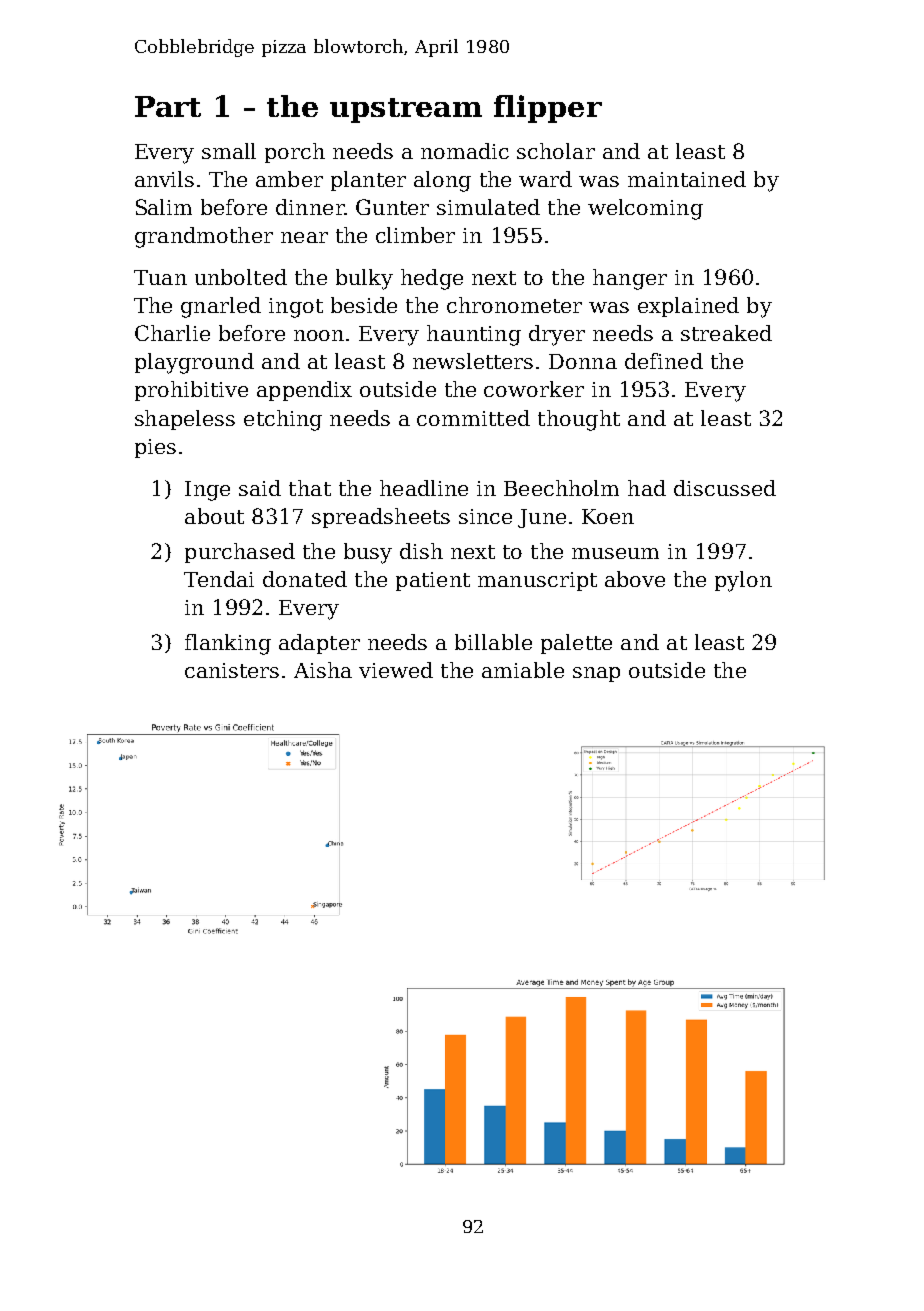 This page has width=924, height=1311. What do you see at coordinates (687, 179) in the page?
I see `maintained` at bounding box center [687, 179].
